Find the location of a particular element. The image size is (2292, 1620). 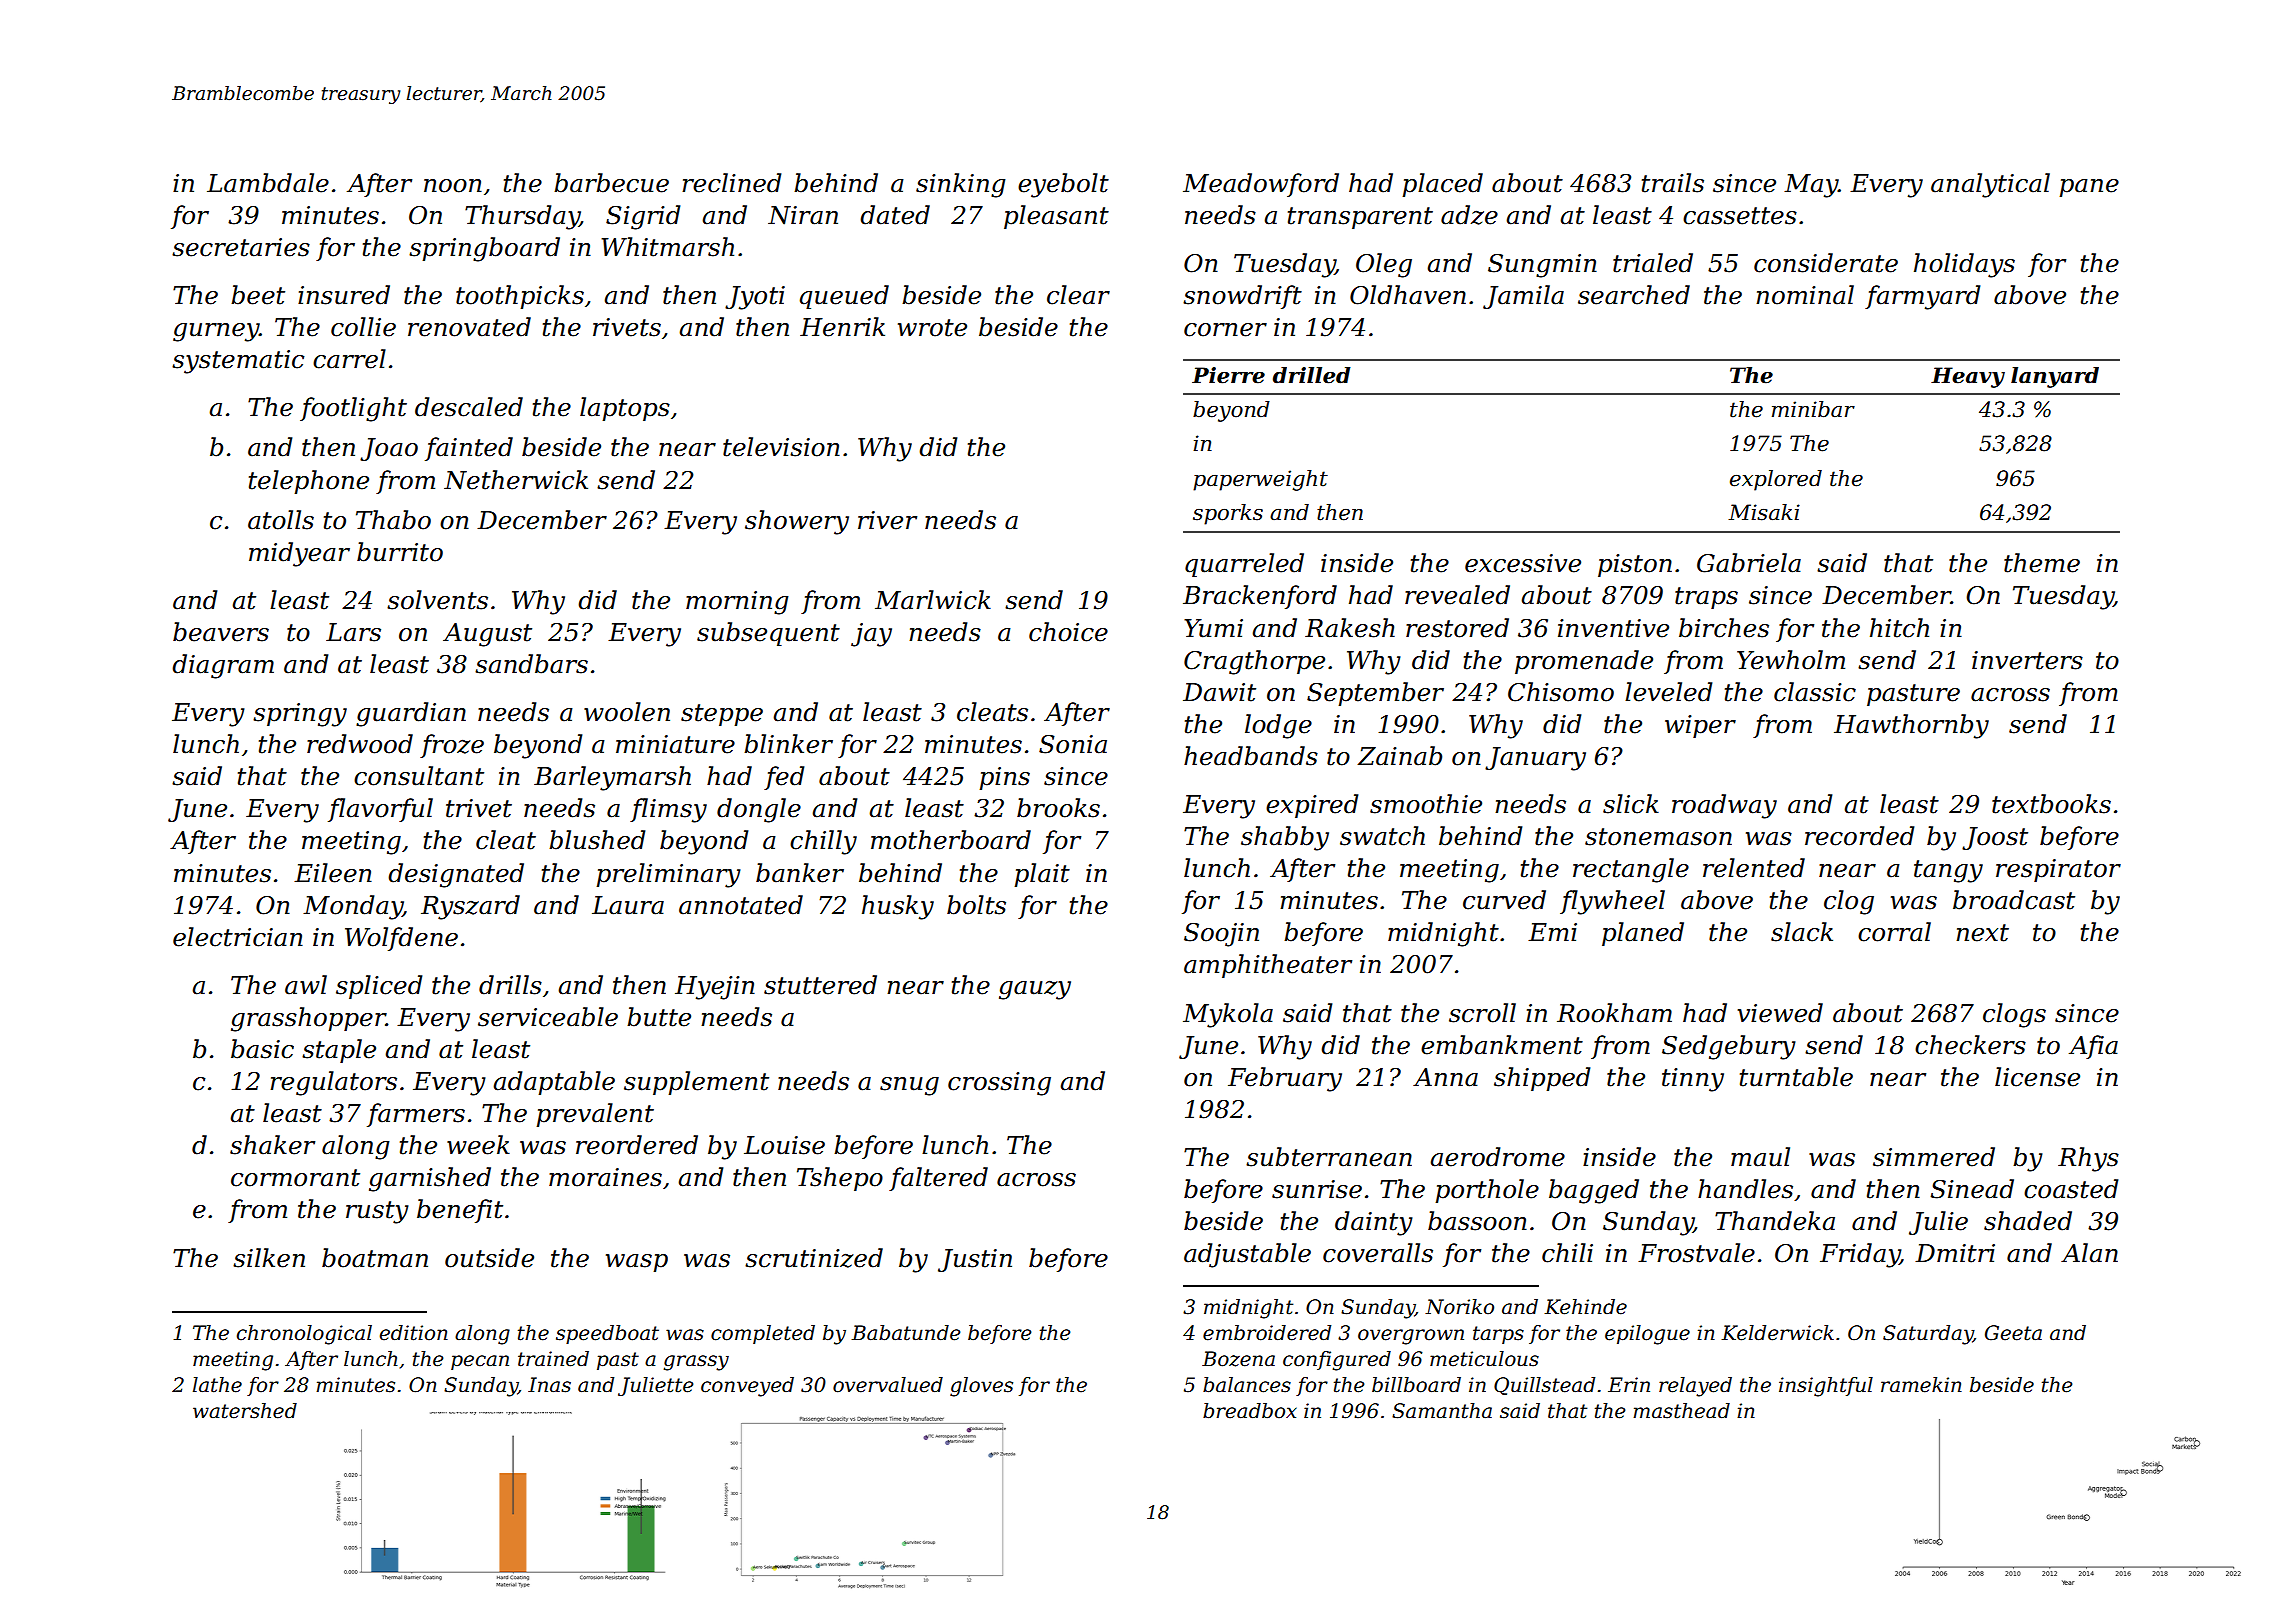

curved is located at coordinates (1504, 900).
